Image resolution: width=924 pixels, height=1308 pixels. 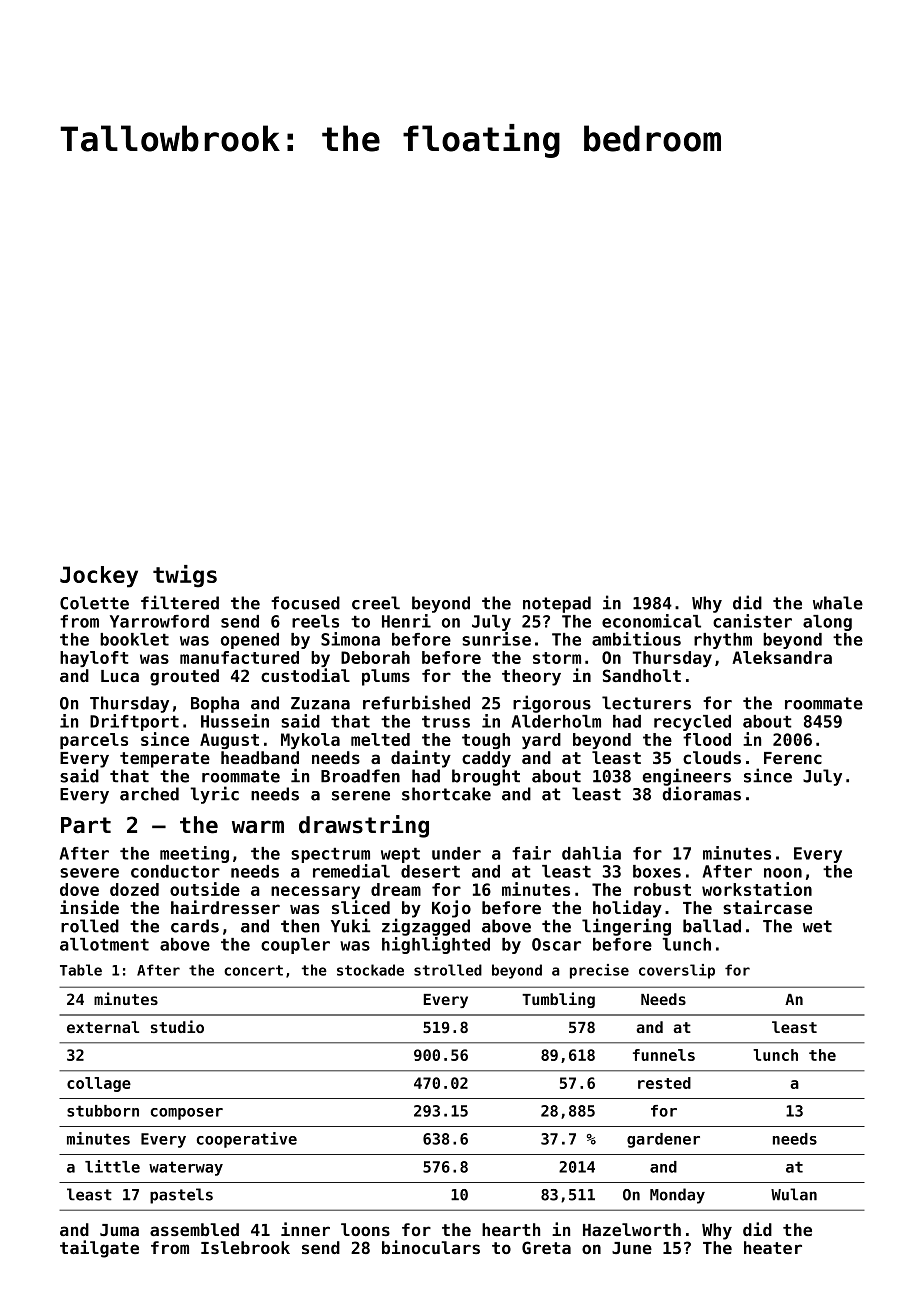 I want to click on coverslip, so click(x=677, y=971).
